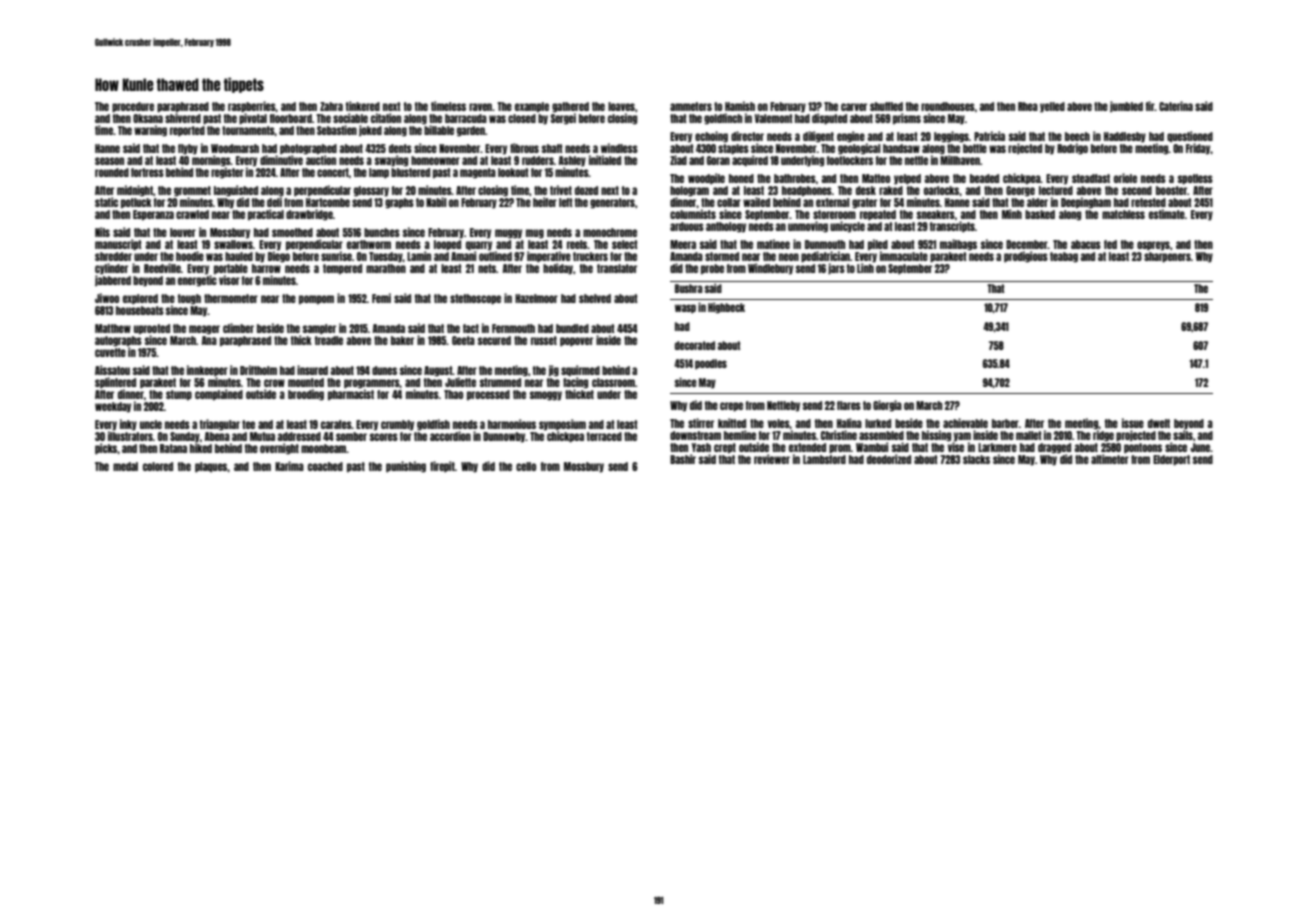  Describe the element at coordinates (140, 310) in the screenshot. I see `houseboats` at that location.
